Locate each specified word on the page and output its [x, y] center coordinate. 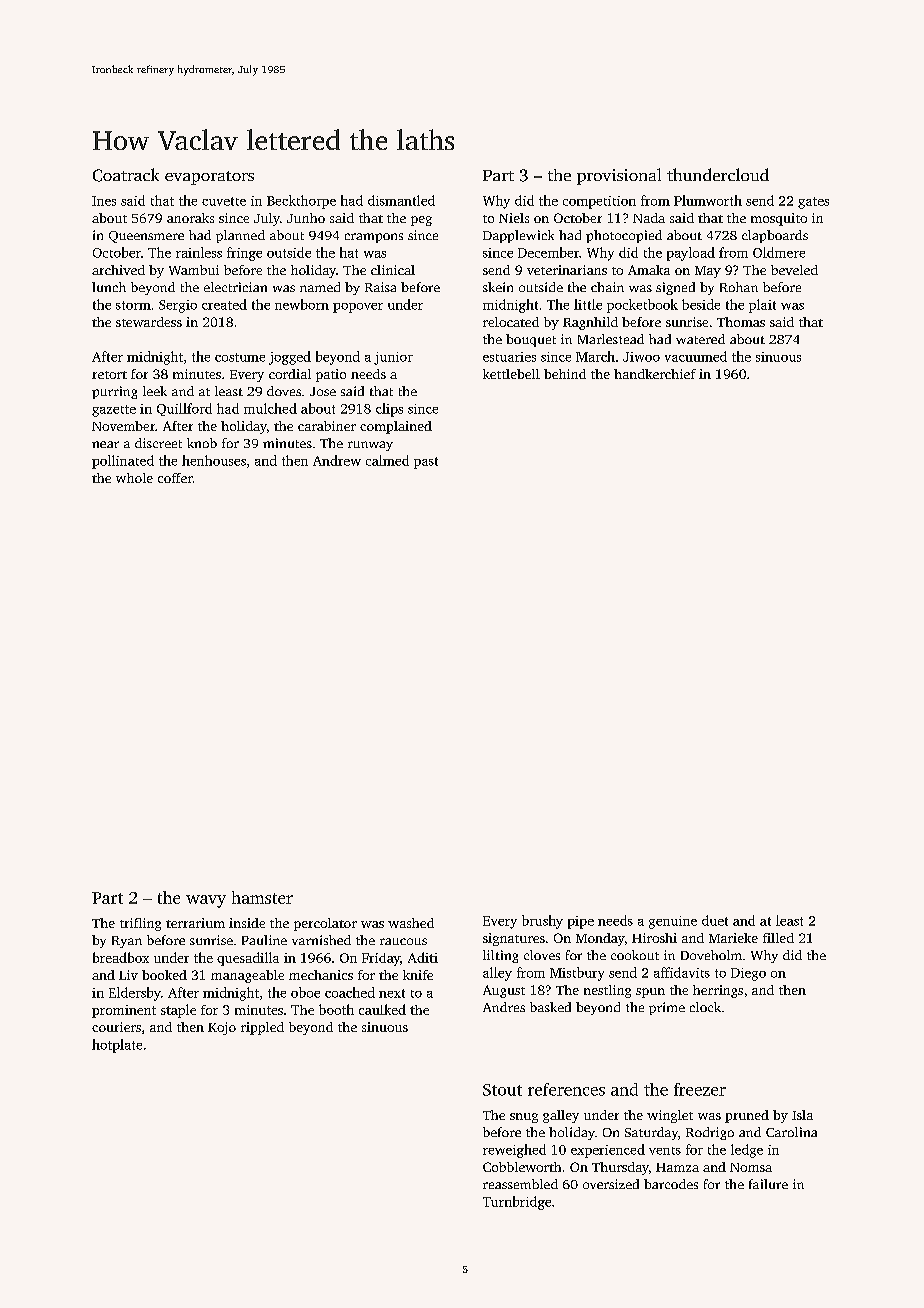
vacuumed [696, 356]
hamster [262, 897]
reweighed [514, 1151]
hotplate [117, 1046]
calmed [387, 460]
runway [370, 446]
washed [411, 923]
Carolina [791, 1132]
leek [155, 391]
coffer [175, 478]
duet [715, 920]
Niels [514, 218]
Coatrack [126, 175]
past [426, 463]
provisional [619, 176]
